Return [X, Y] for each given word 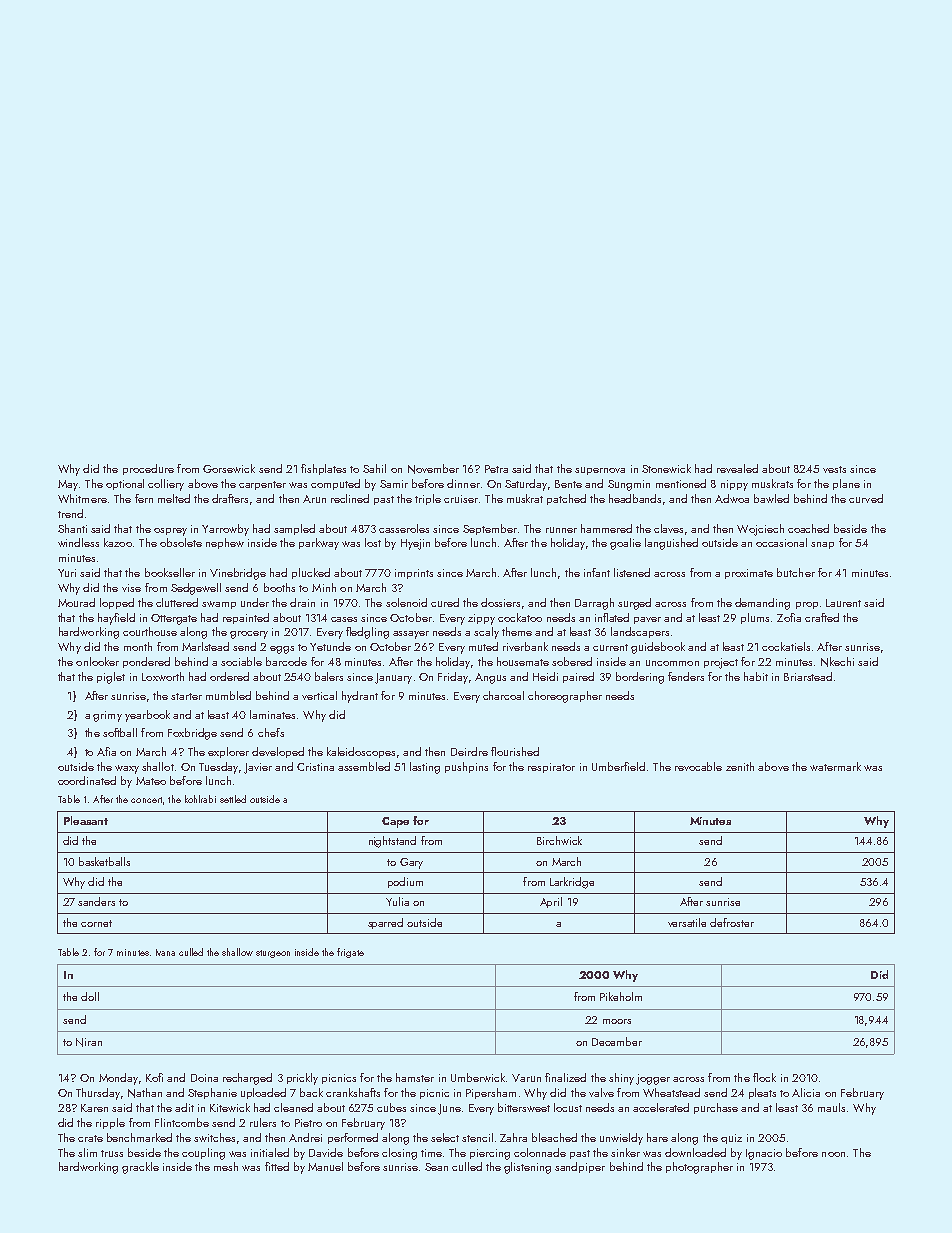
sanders [96, 901]
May [68, 485]
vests [834, 469]
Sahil [374, 468]
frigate [350, 953]
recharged [247, 1079]
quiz [731, 1139]
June [449, 1109]
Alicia [806, 1092]
